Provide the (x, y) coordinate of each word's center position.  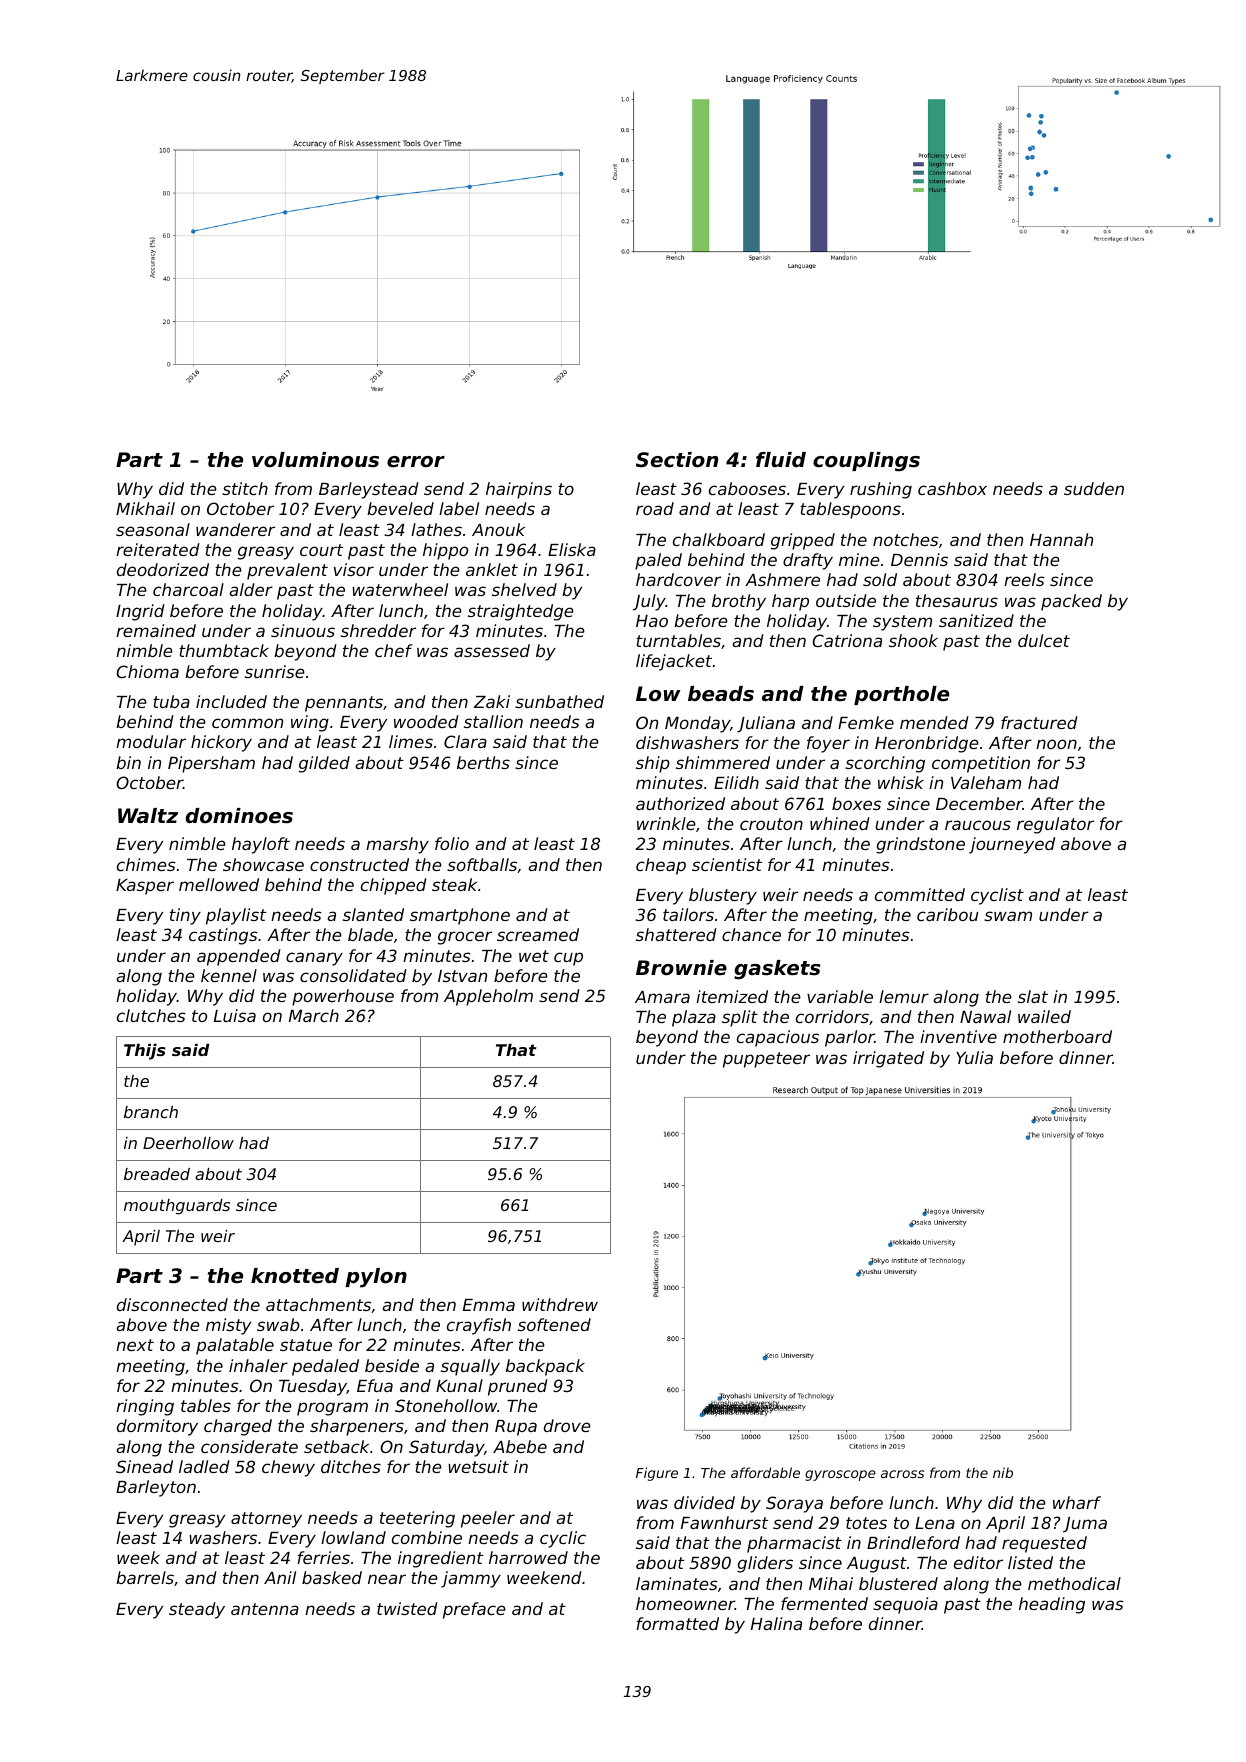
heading (1052, 1605)
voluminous (315, 460)
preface (474, 1610)
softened (554, 1324)
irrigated (888, 1059)
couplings (866, 462)
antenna (265, 1609)
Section (677, 460)
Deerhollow (188, 1143)
